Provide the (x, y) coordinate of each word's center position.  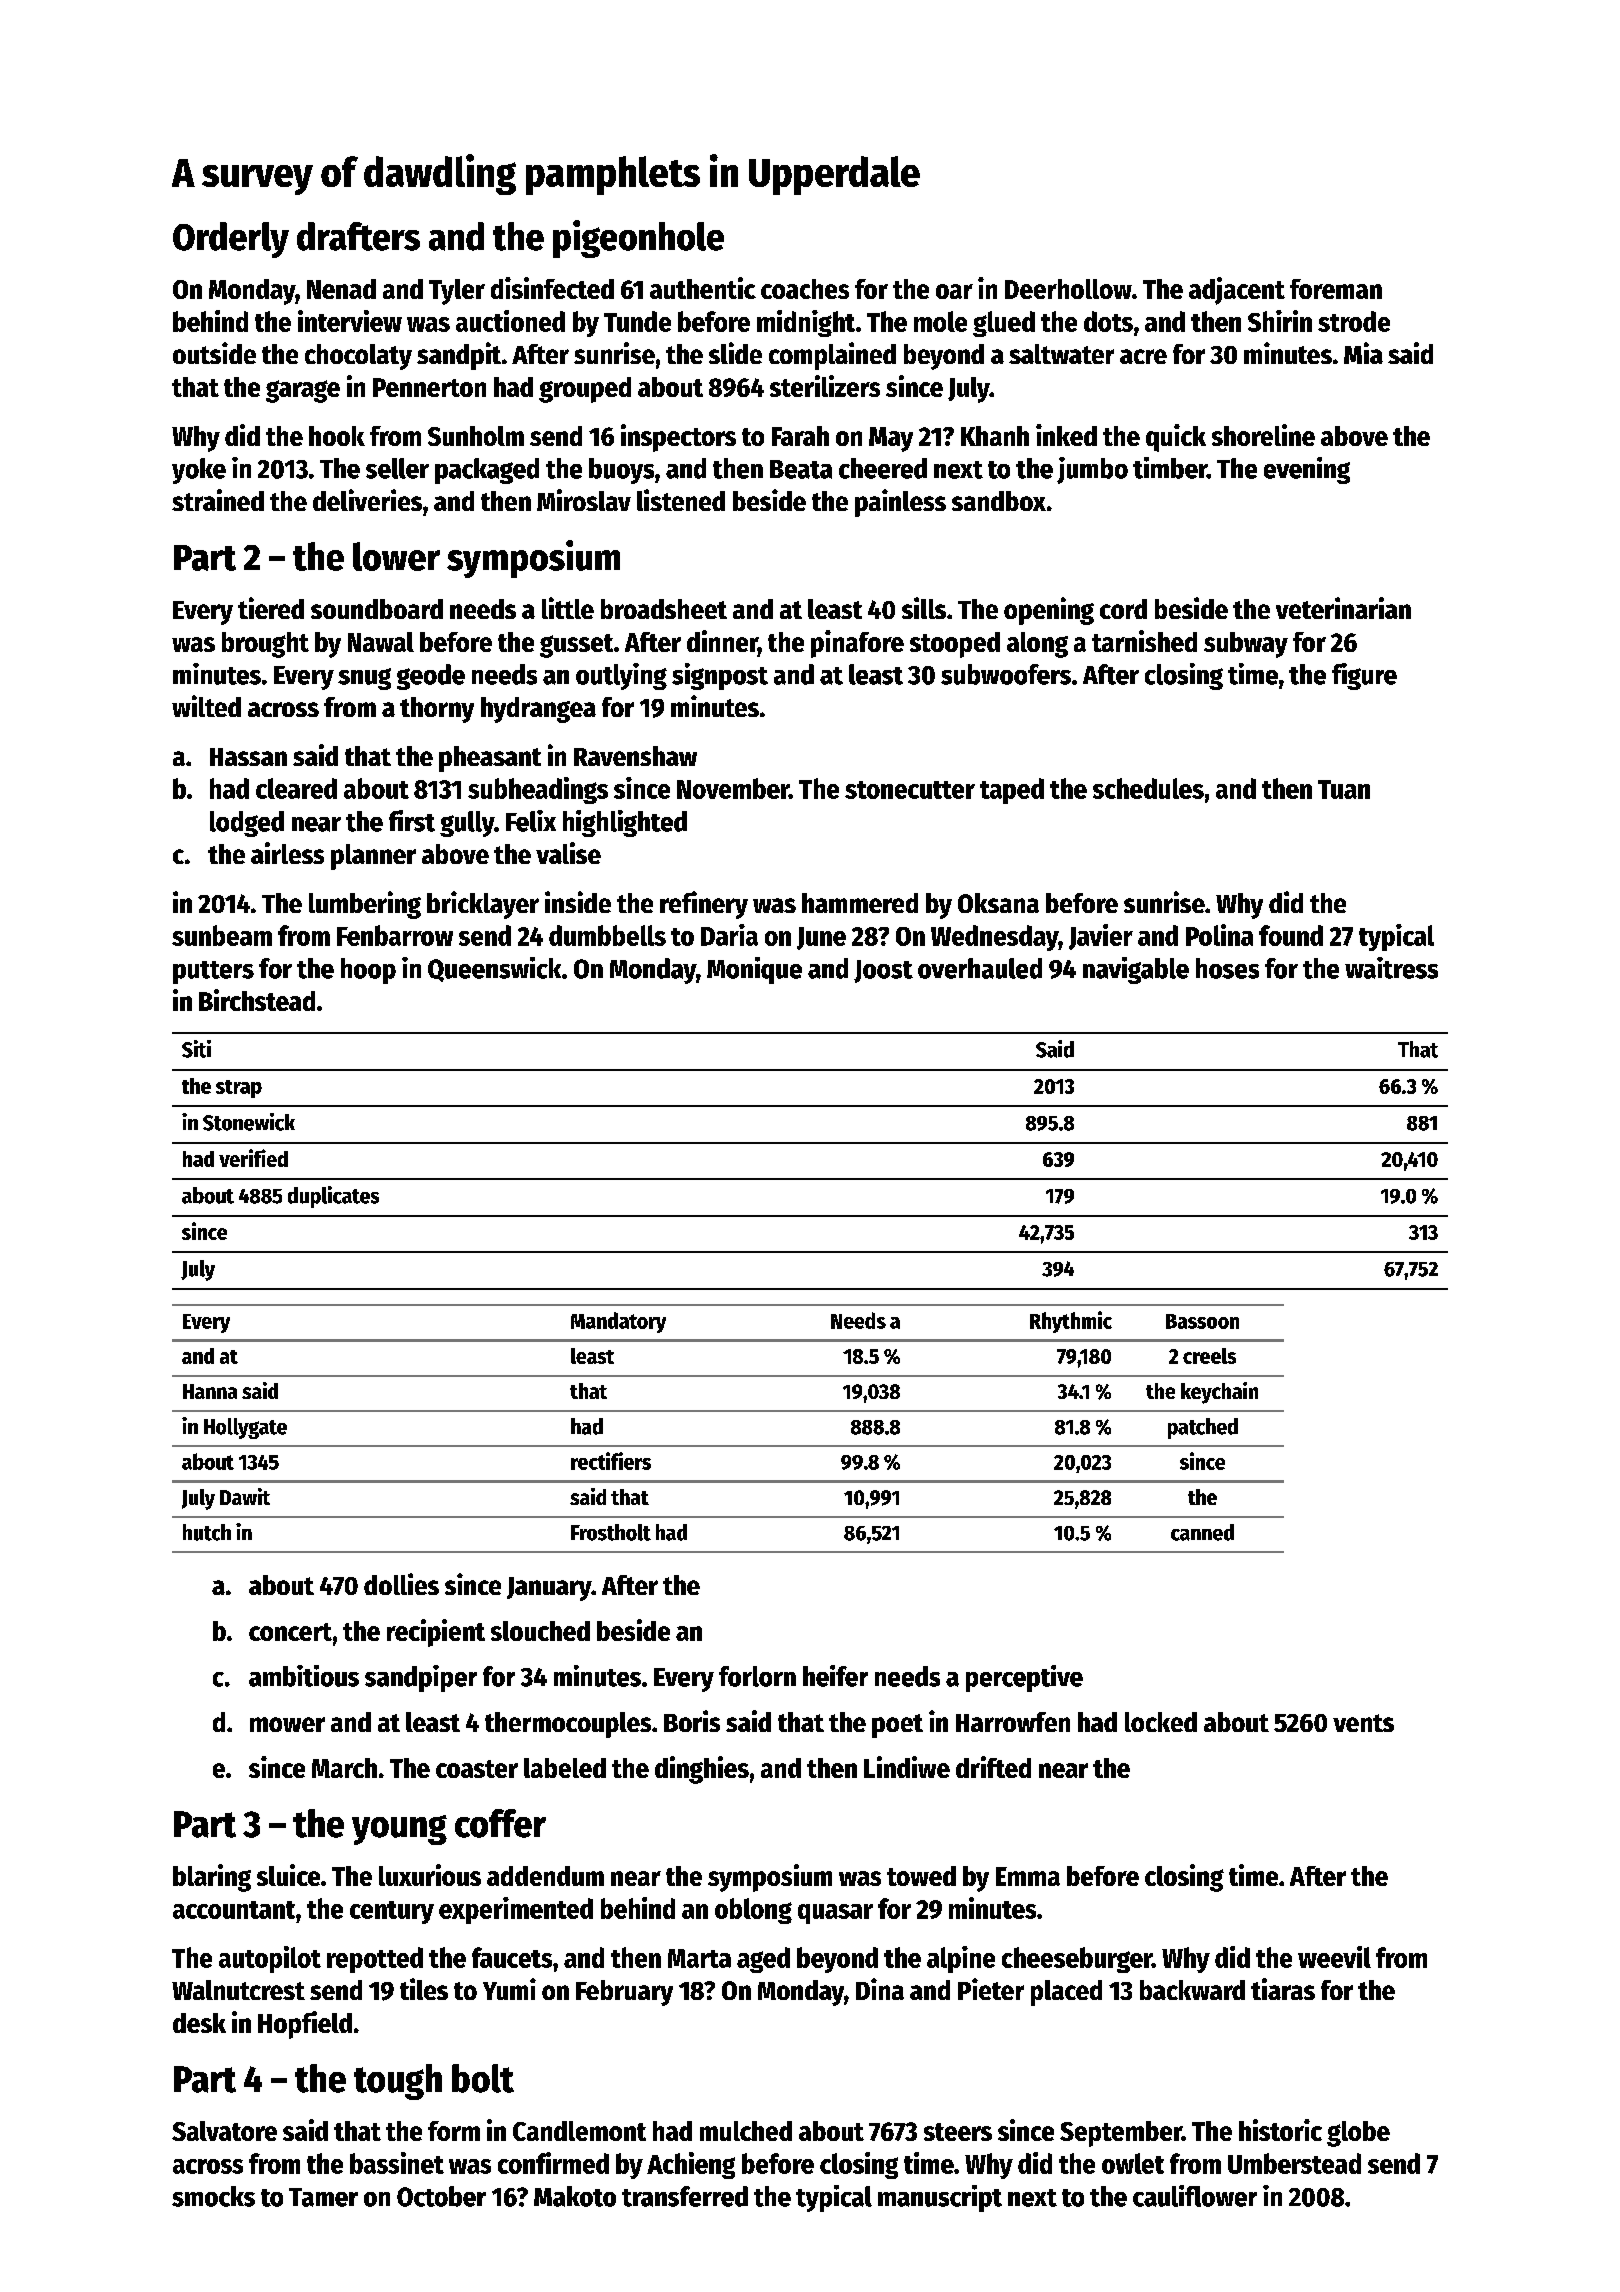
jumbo (1092, 470)
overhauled (980, 968)
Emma (1028, 1876)
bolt (483, 2078)
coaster (477, 1769)
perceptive (1024, 1678)
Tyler (457, 292)
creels (1209, 1356)
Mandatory (618, 1322)
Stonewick (249, 1122)
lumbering (365, 905)
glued (1004, 324)
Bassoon (1202, 1321)
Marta (699, 1958)
